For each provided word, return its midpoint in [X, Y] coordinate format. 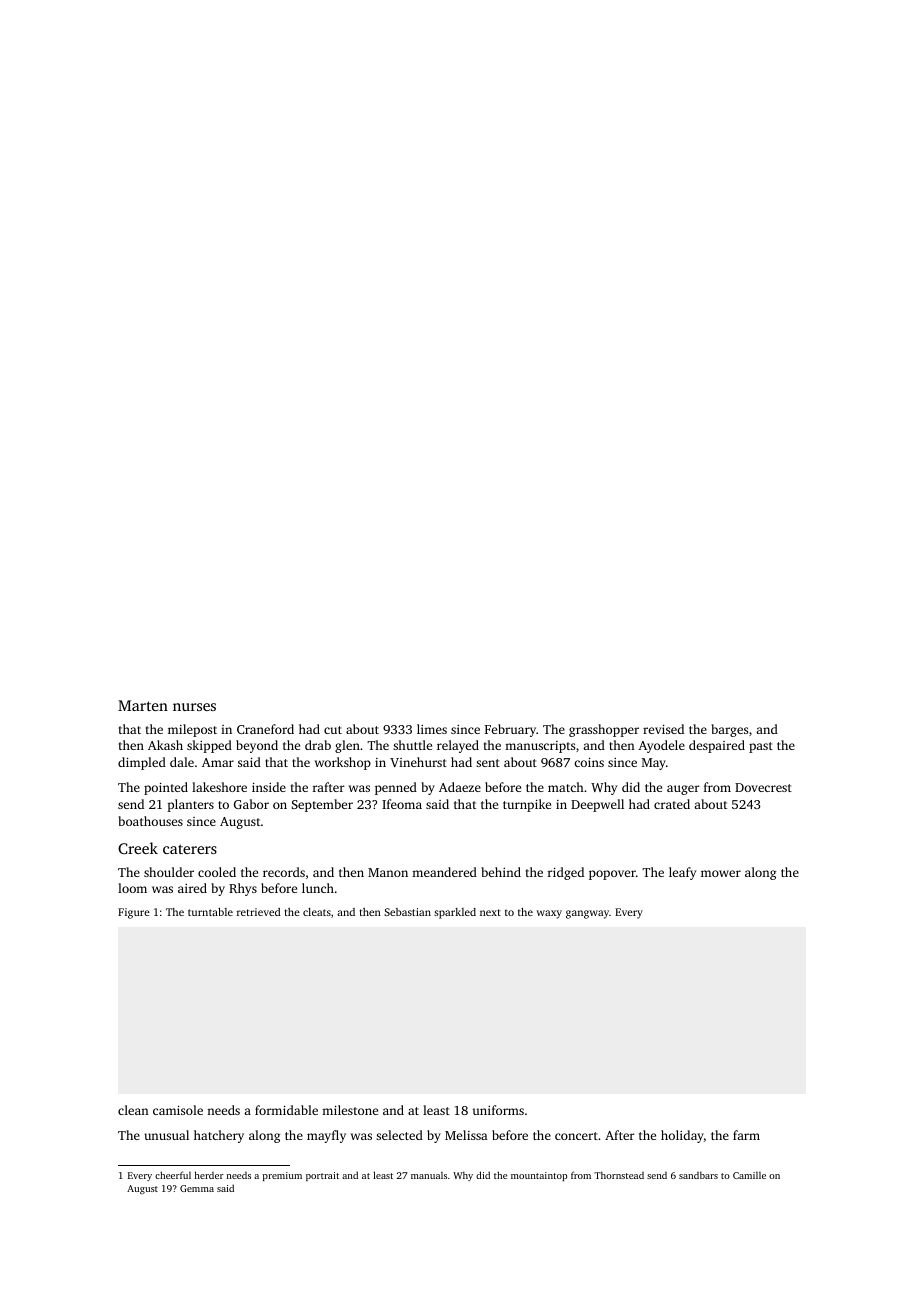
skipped [209, 746]
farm [746, 1135]
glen [347, 746]
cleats [317, 912]
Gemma [197, 1188]
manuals [429, 1175]
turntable [210, 912]
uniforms [498, 1110]
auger [683, 790]
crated [672, 804]
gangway [587, 914]
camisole [178, 1110]
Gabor [251, 804]
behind [501, 872]
